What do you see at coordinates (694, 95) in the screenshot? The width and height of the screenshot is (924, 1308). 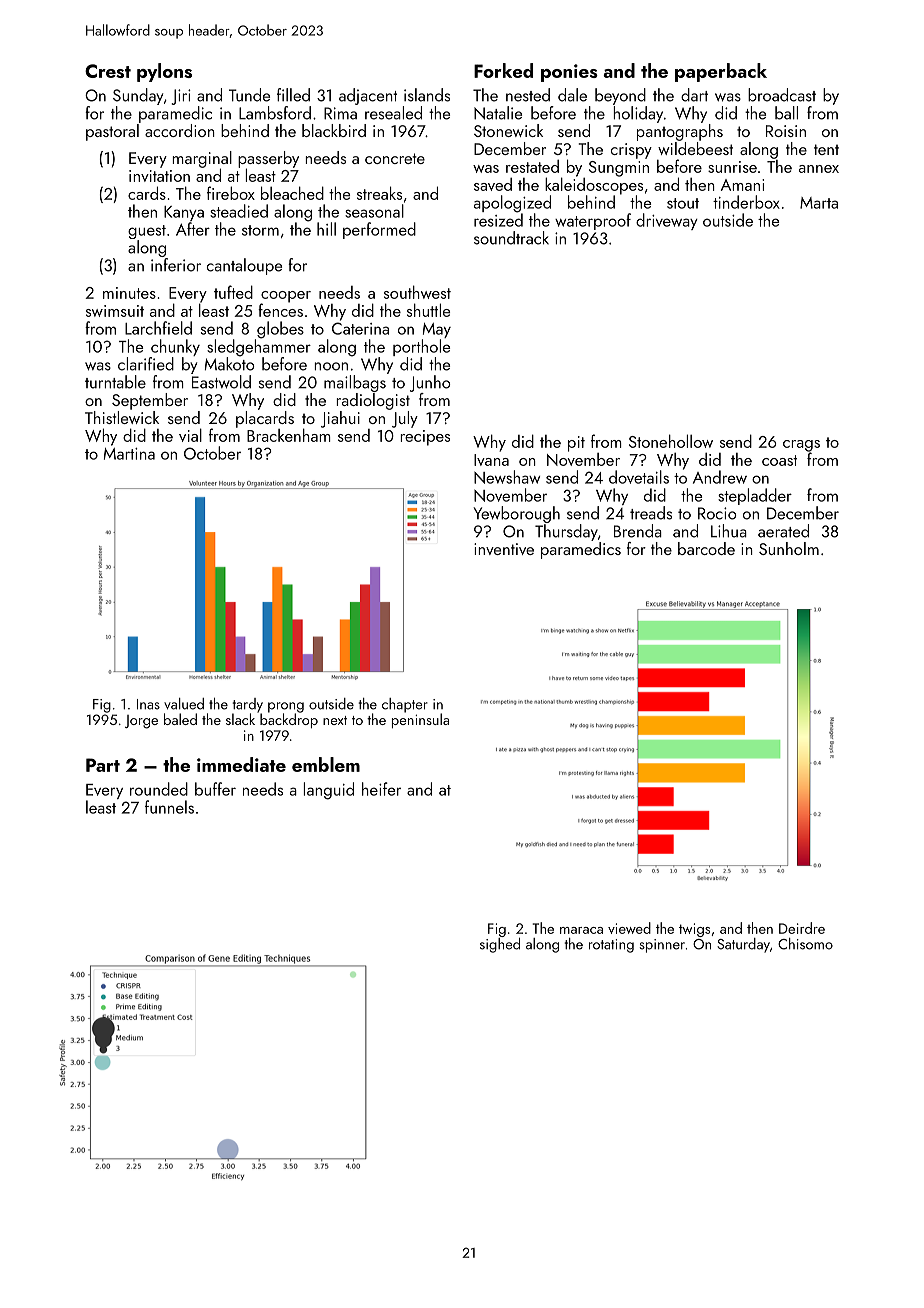 I see `dart` at bounding box center [694, 95].
